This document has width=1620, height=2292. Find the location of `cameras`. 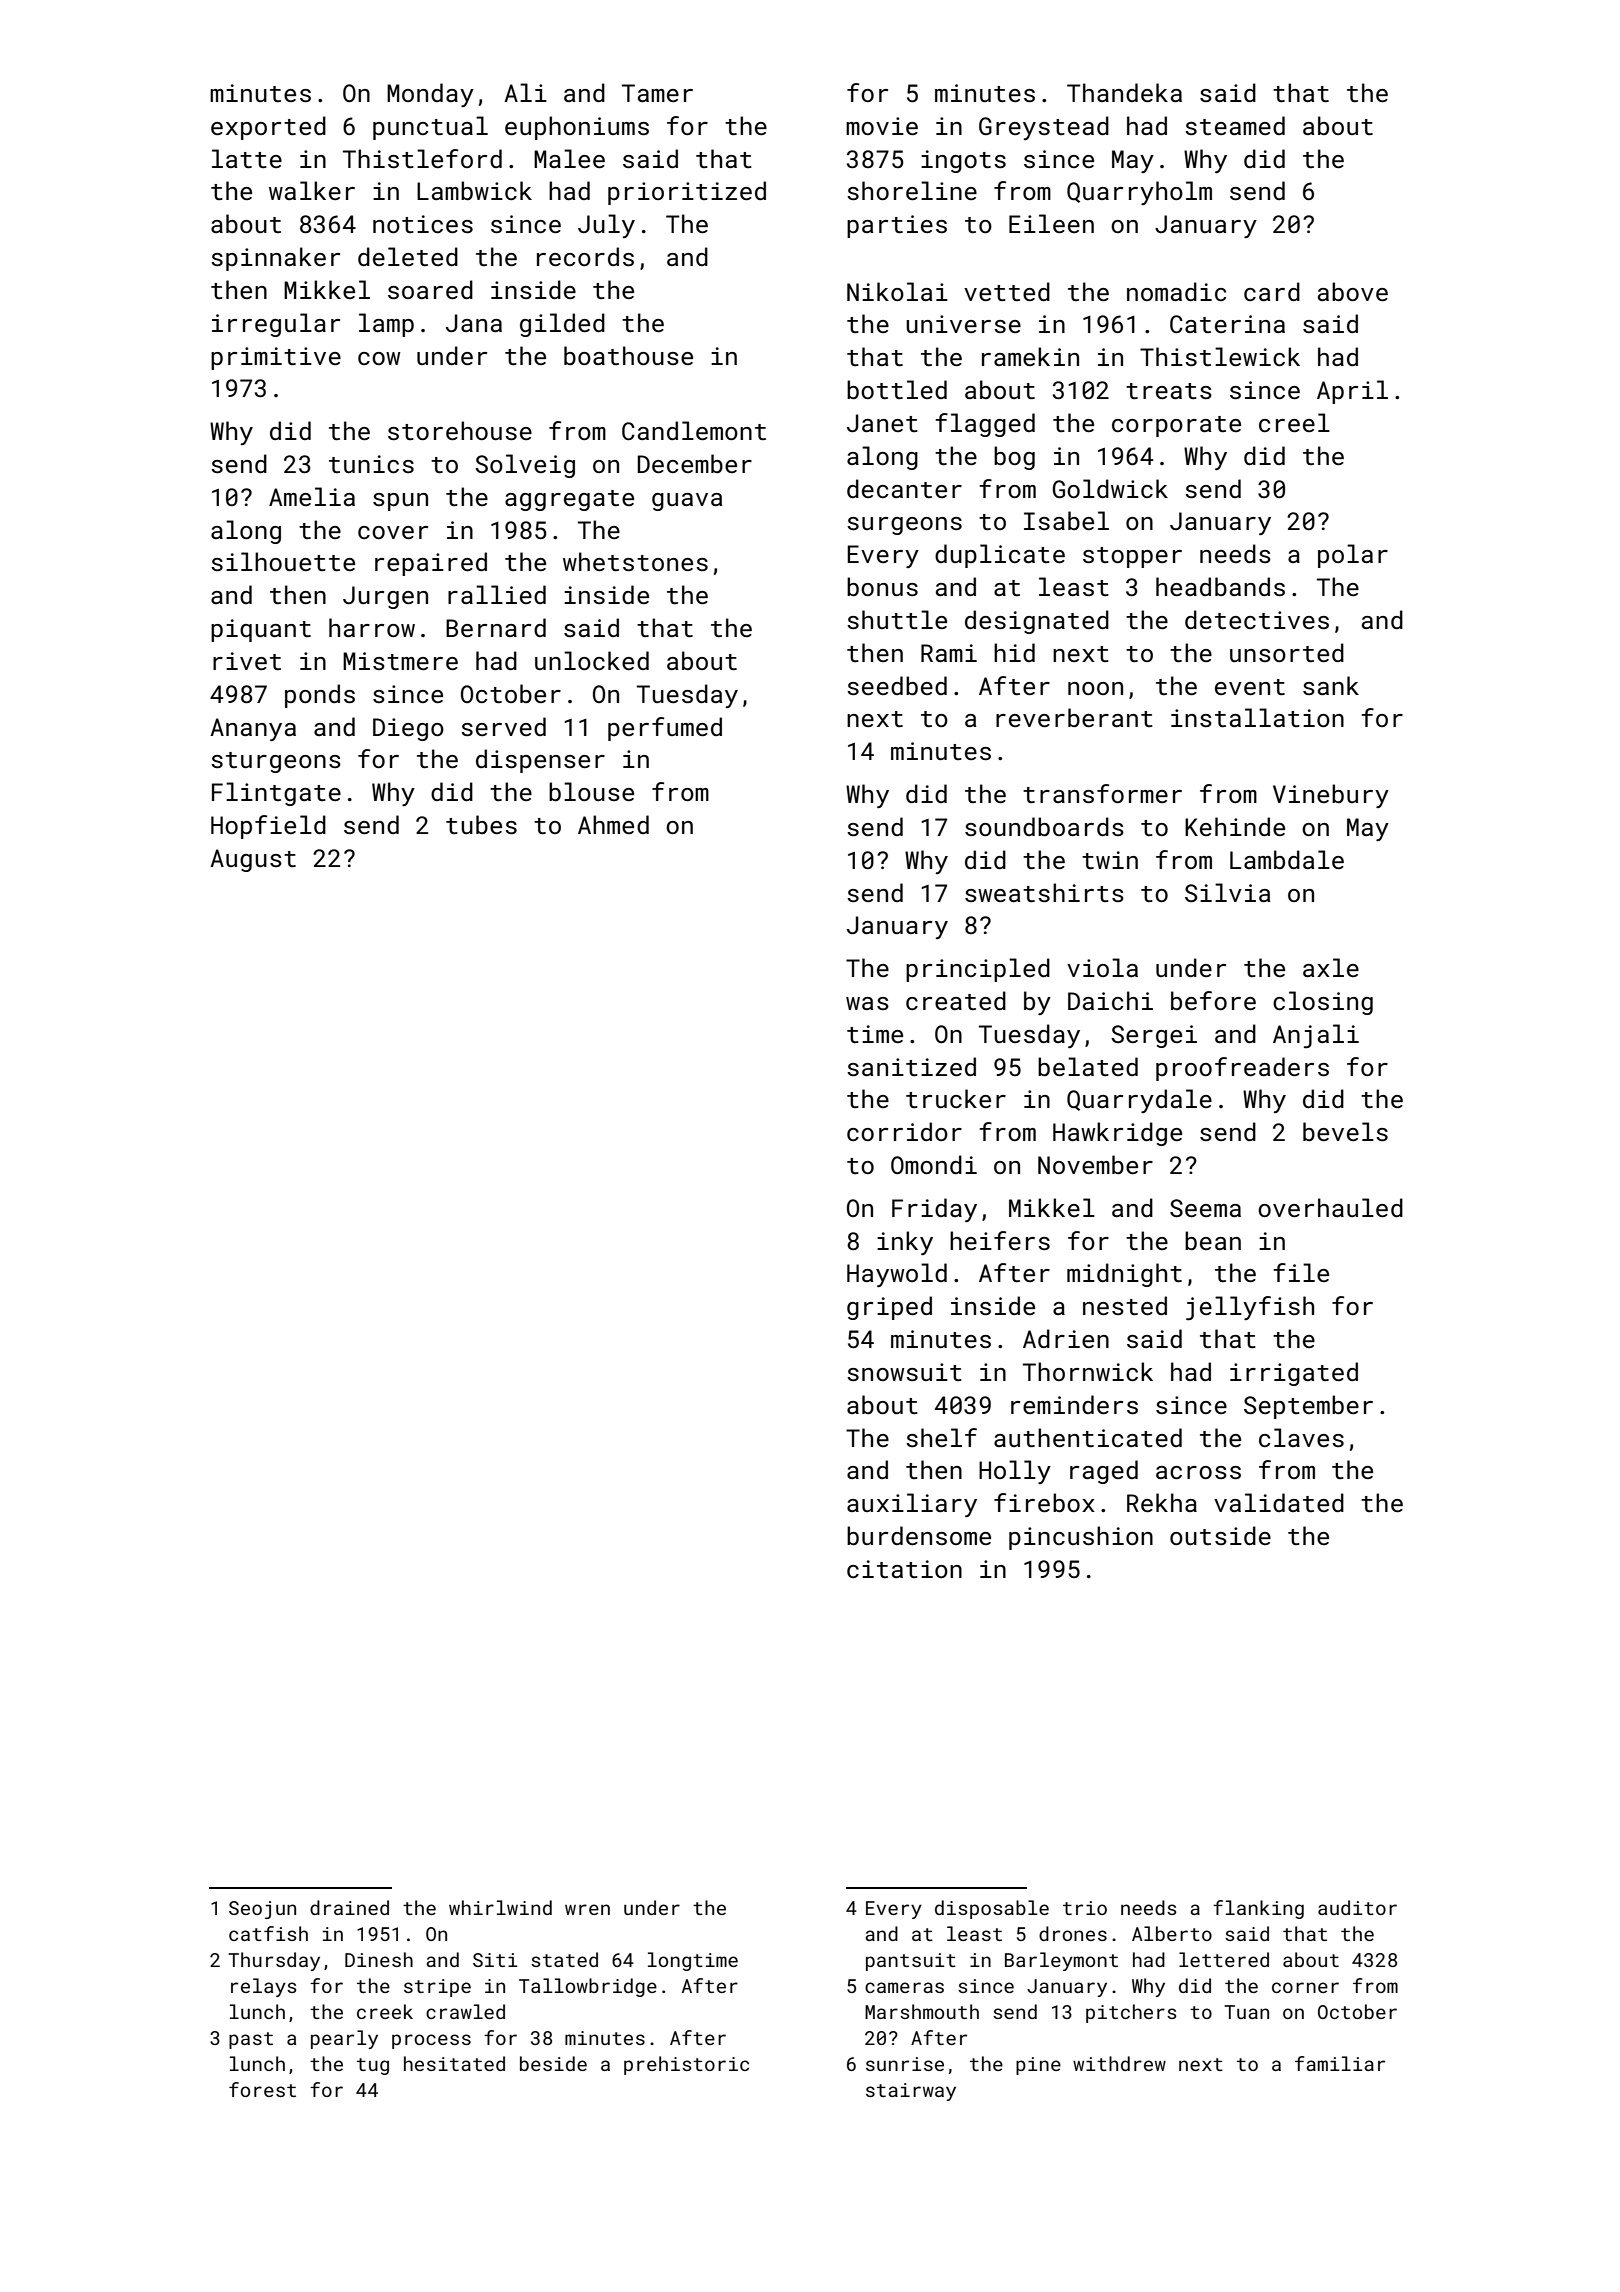

cameras is located at coordinates (904, 1987).
